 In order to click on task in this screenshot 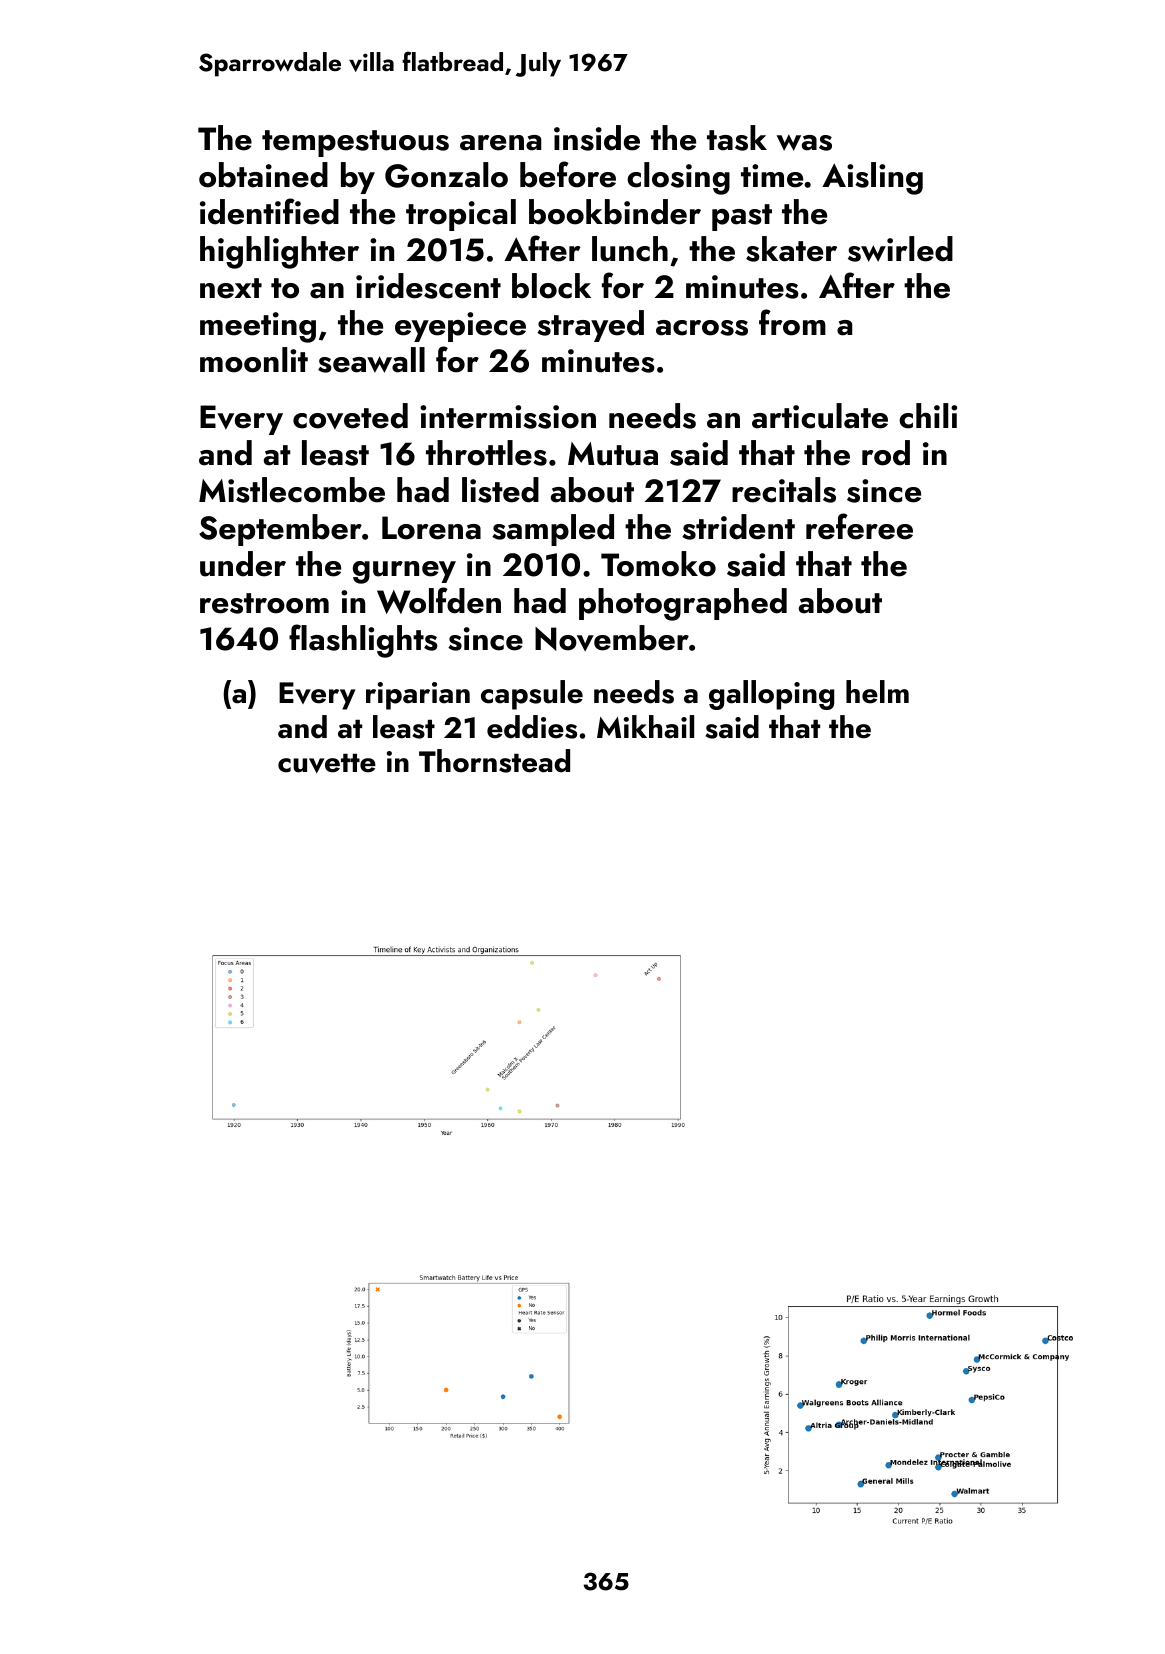, I will do `click(737, 138)`.
